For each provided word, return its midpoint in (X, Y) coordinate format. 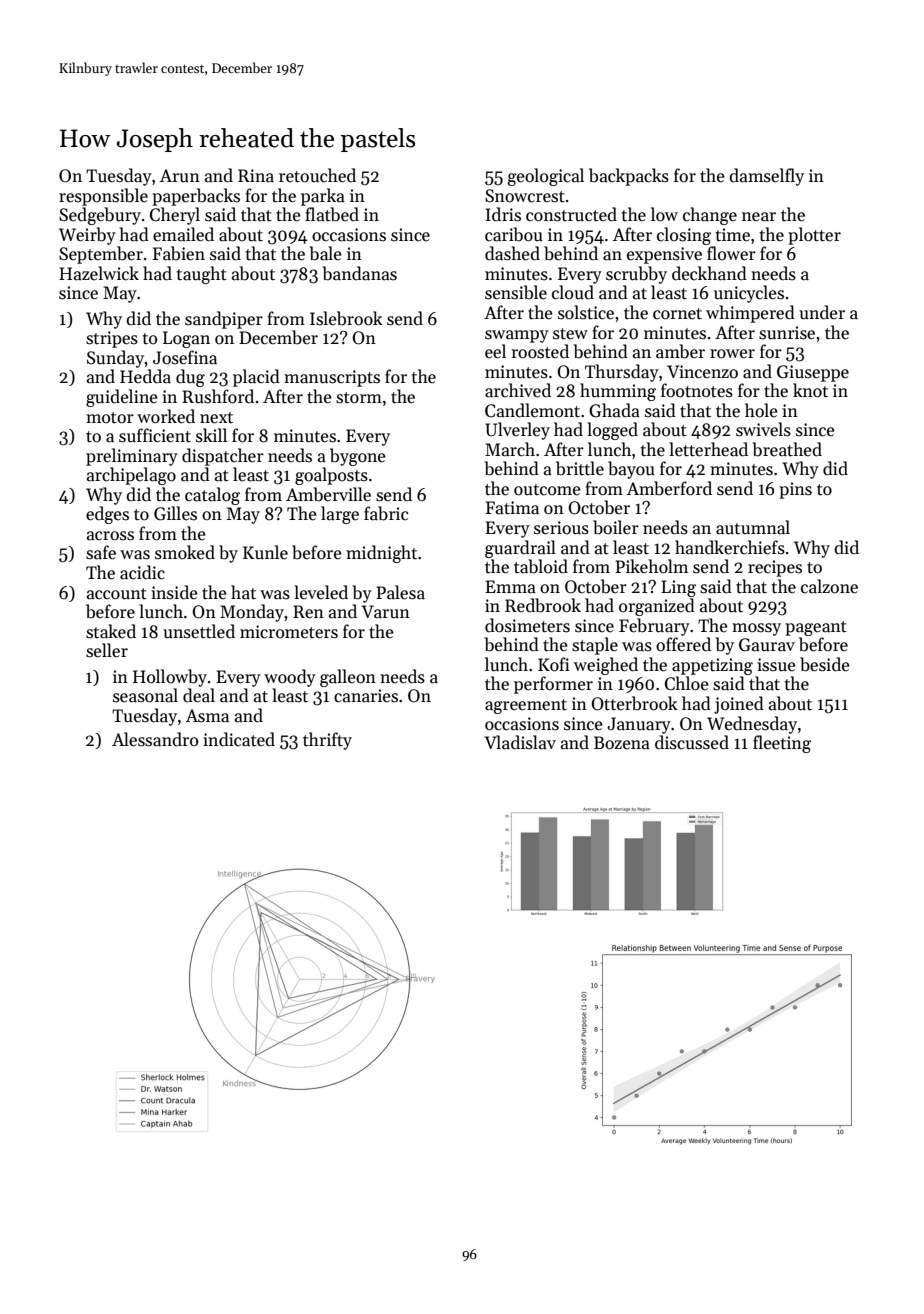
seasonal (145, 695)
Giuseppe (813, 373)
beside (825, 664)
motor (110, 418)
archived (518, 390)
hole (761, 410)
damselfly (766, 177)
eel (495, 351)
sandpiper (224, 320)
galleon (348, 678)
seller (107, 650)
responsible (103, 197)
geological (546, 177)
